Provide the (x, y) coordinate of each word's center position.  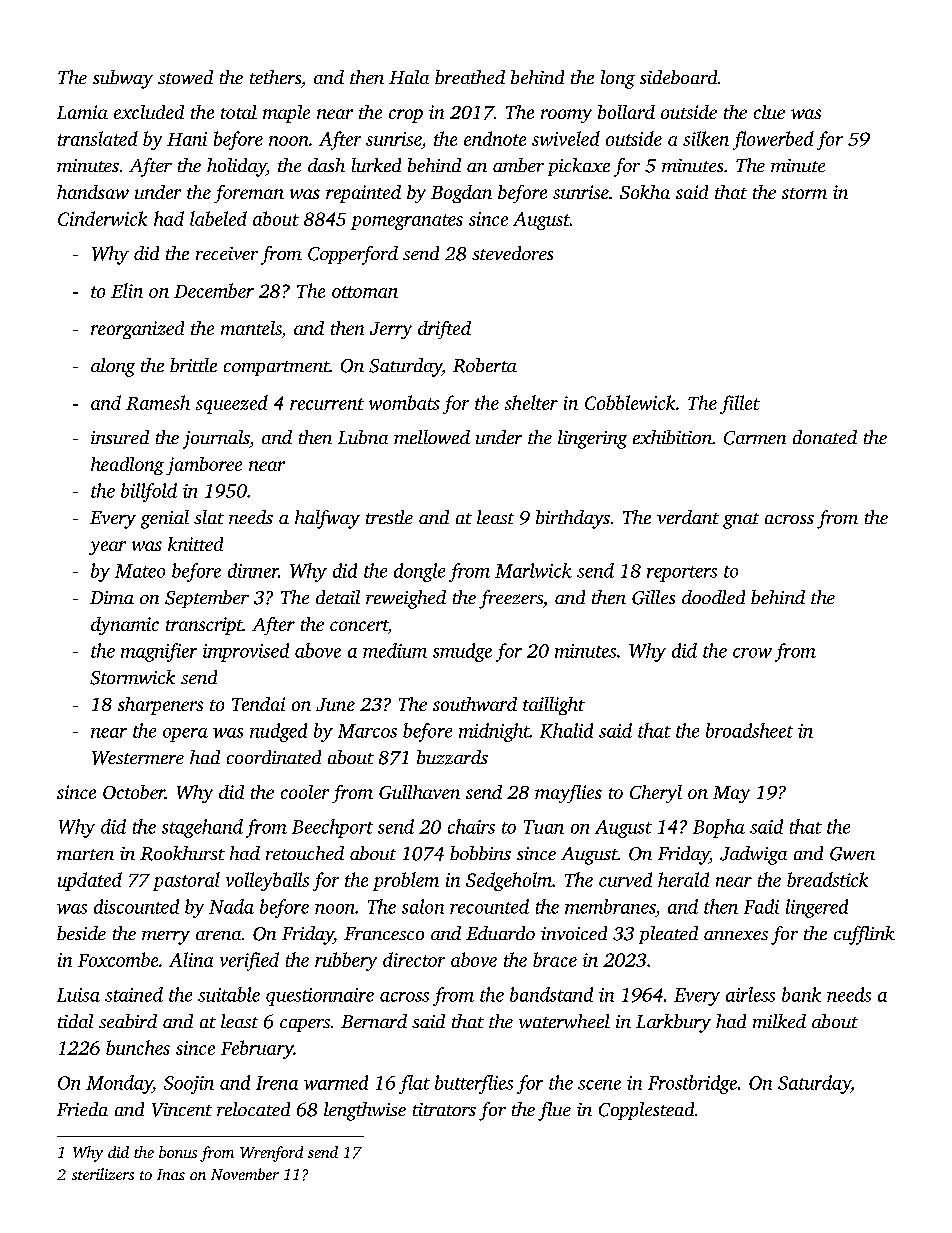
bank (801, 994)
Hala (409, 77)
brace (555, 959)
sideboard (678, 77)
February (257, 1049)
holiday (236, 167)
